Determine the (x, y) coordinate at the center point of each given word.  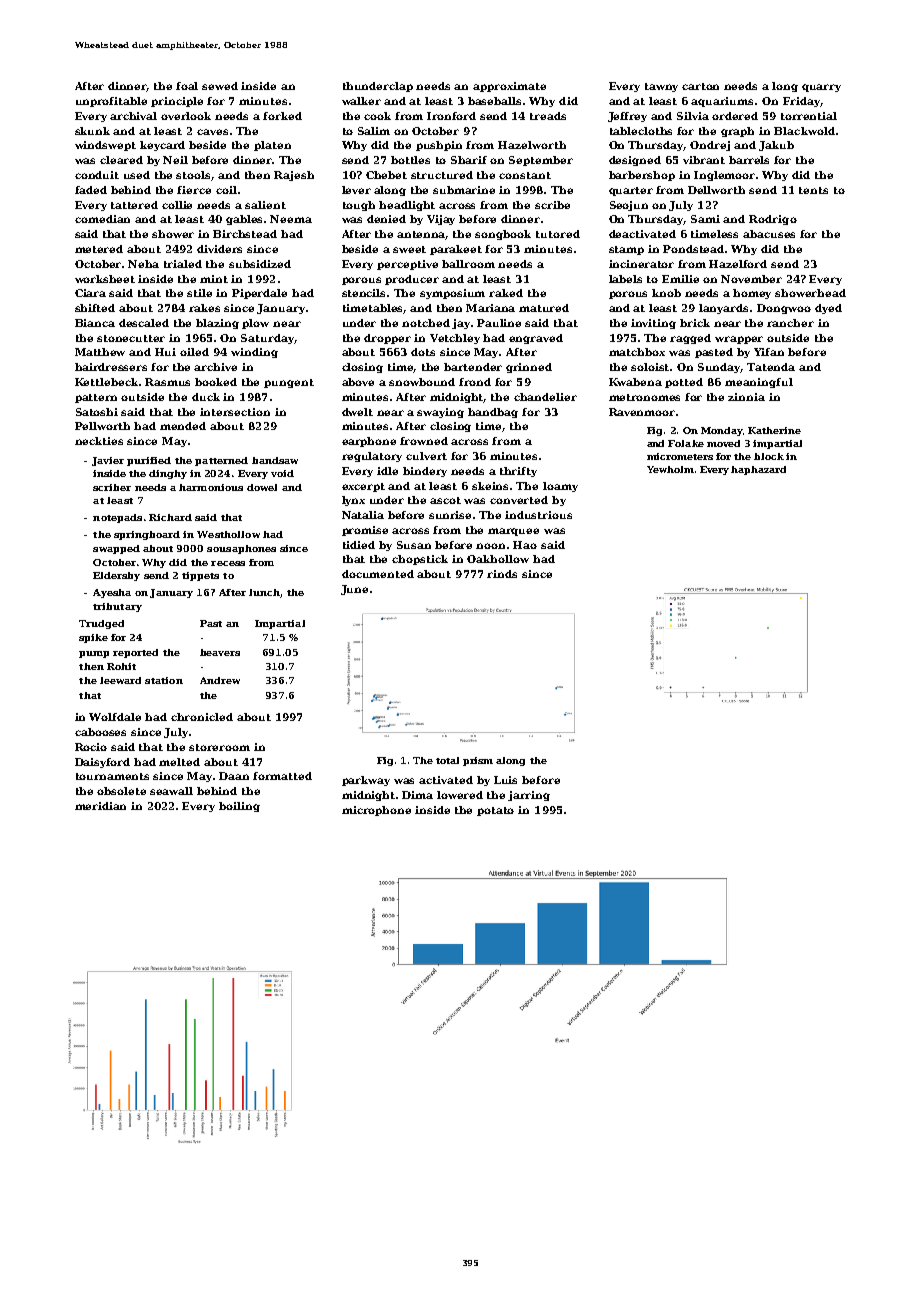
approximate (509, 87)
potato (495, 811)
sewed (220, 86)
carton (700, 86)
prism (478, 761)
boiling (239, 807)
